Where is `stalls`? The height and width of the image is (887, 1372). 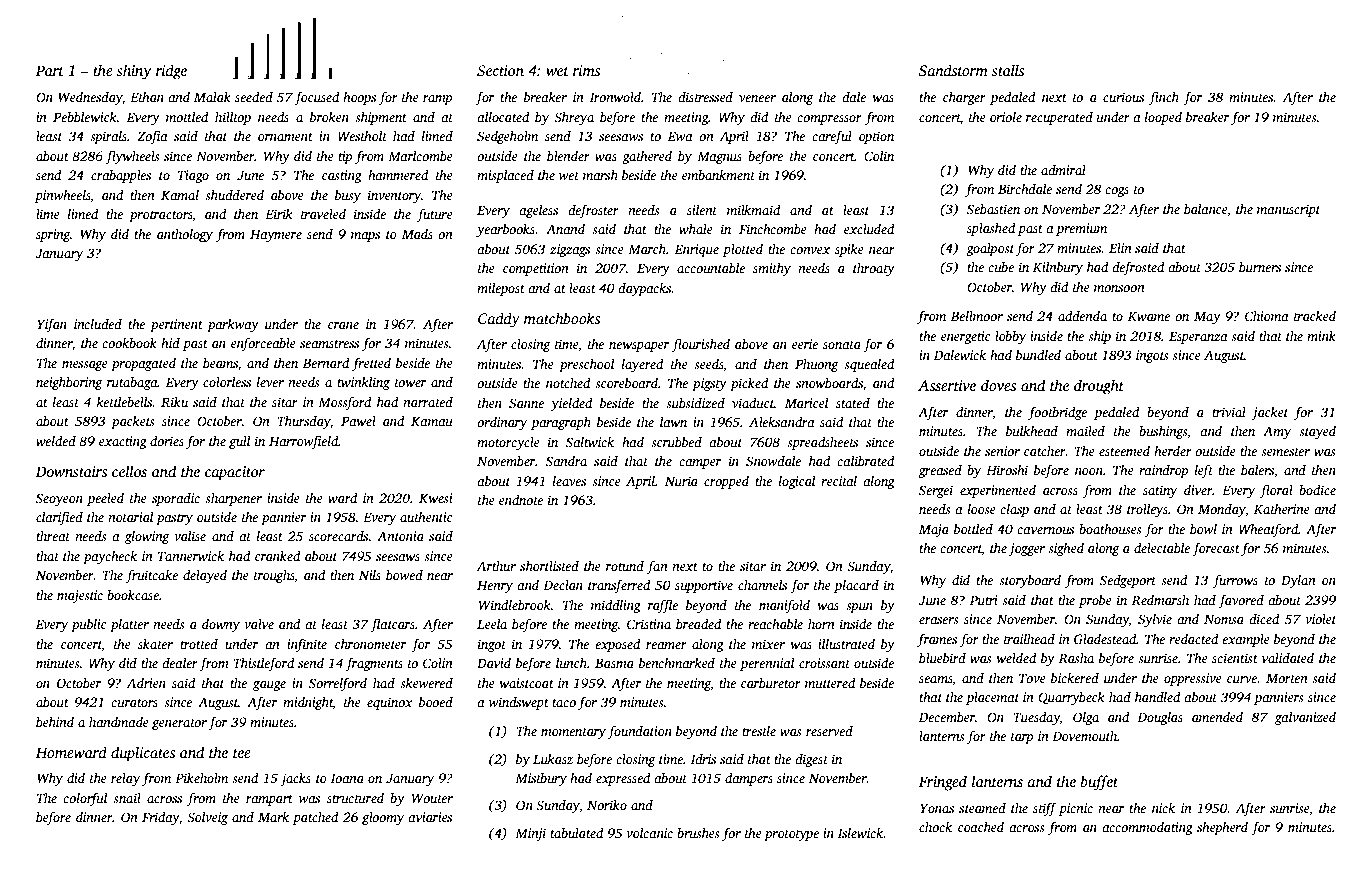
stalls is located at coordinates (1008, 70).
